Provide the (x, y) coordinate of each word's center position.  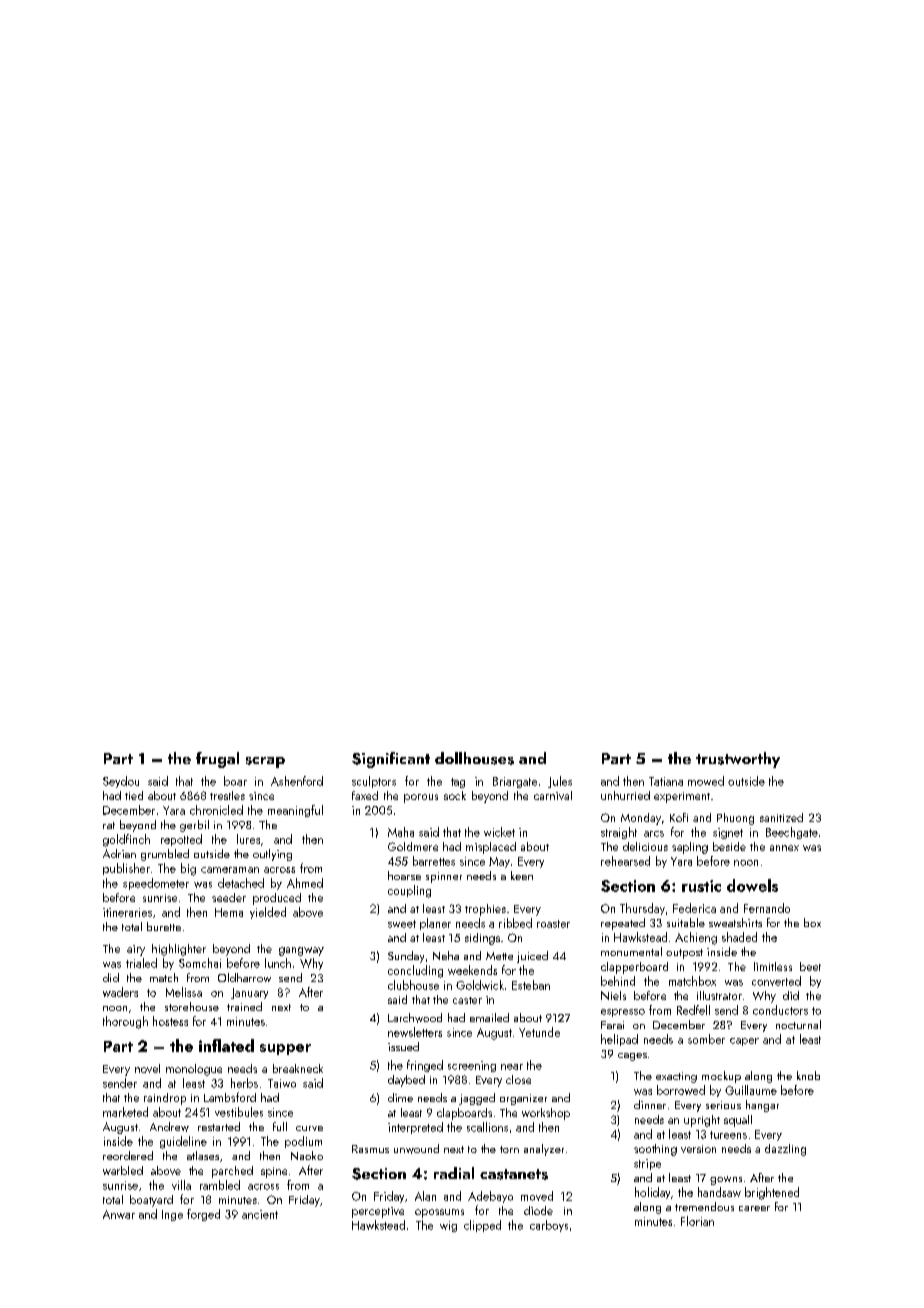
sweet (402, 924)
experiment (682, 797)
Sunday (406, 957)
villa (181, 1185)
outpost (684, 954)
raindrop (165, 1099)
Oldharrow (244, 977)
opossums (439, 1213)
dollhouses (474, 758)
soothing (655, 1150)
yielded (268, 913)
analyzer (544, 1150)
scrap (265, 762)
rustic (701, 886)
